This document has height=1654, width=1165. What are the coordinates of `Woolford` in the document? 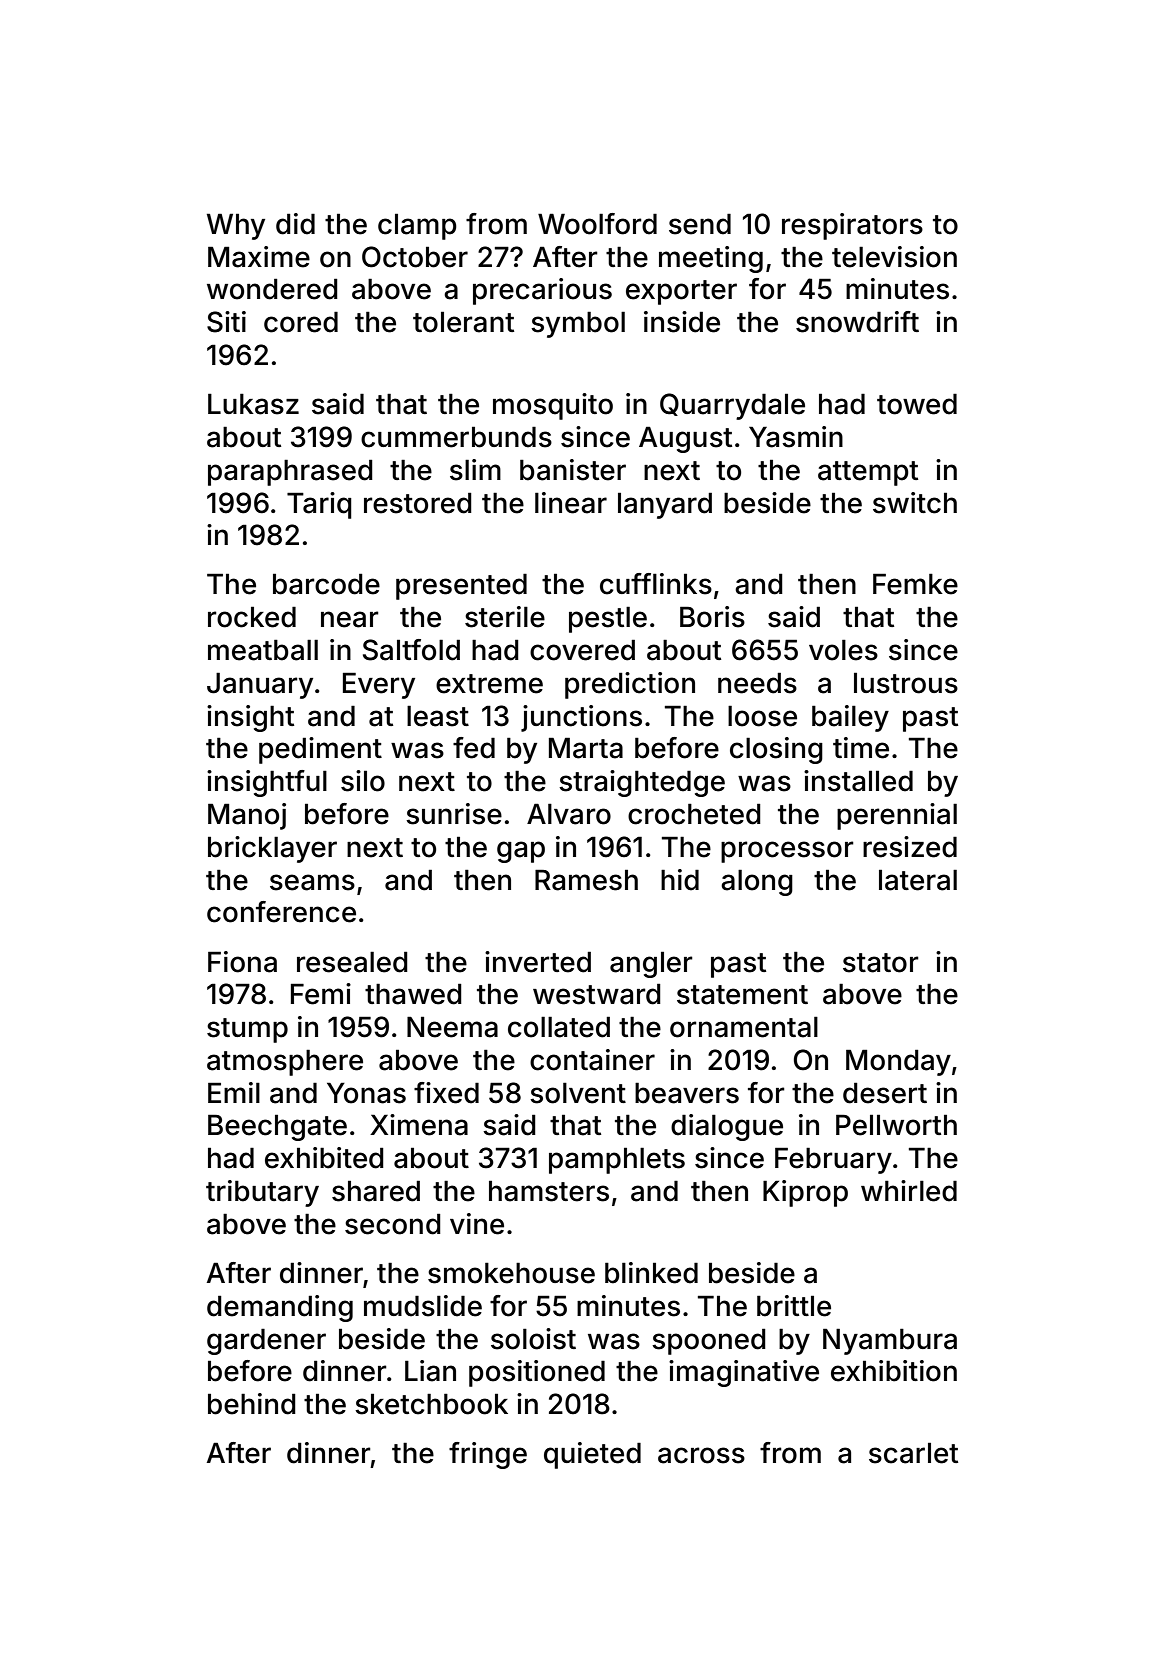 It's located at (597, 224).
